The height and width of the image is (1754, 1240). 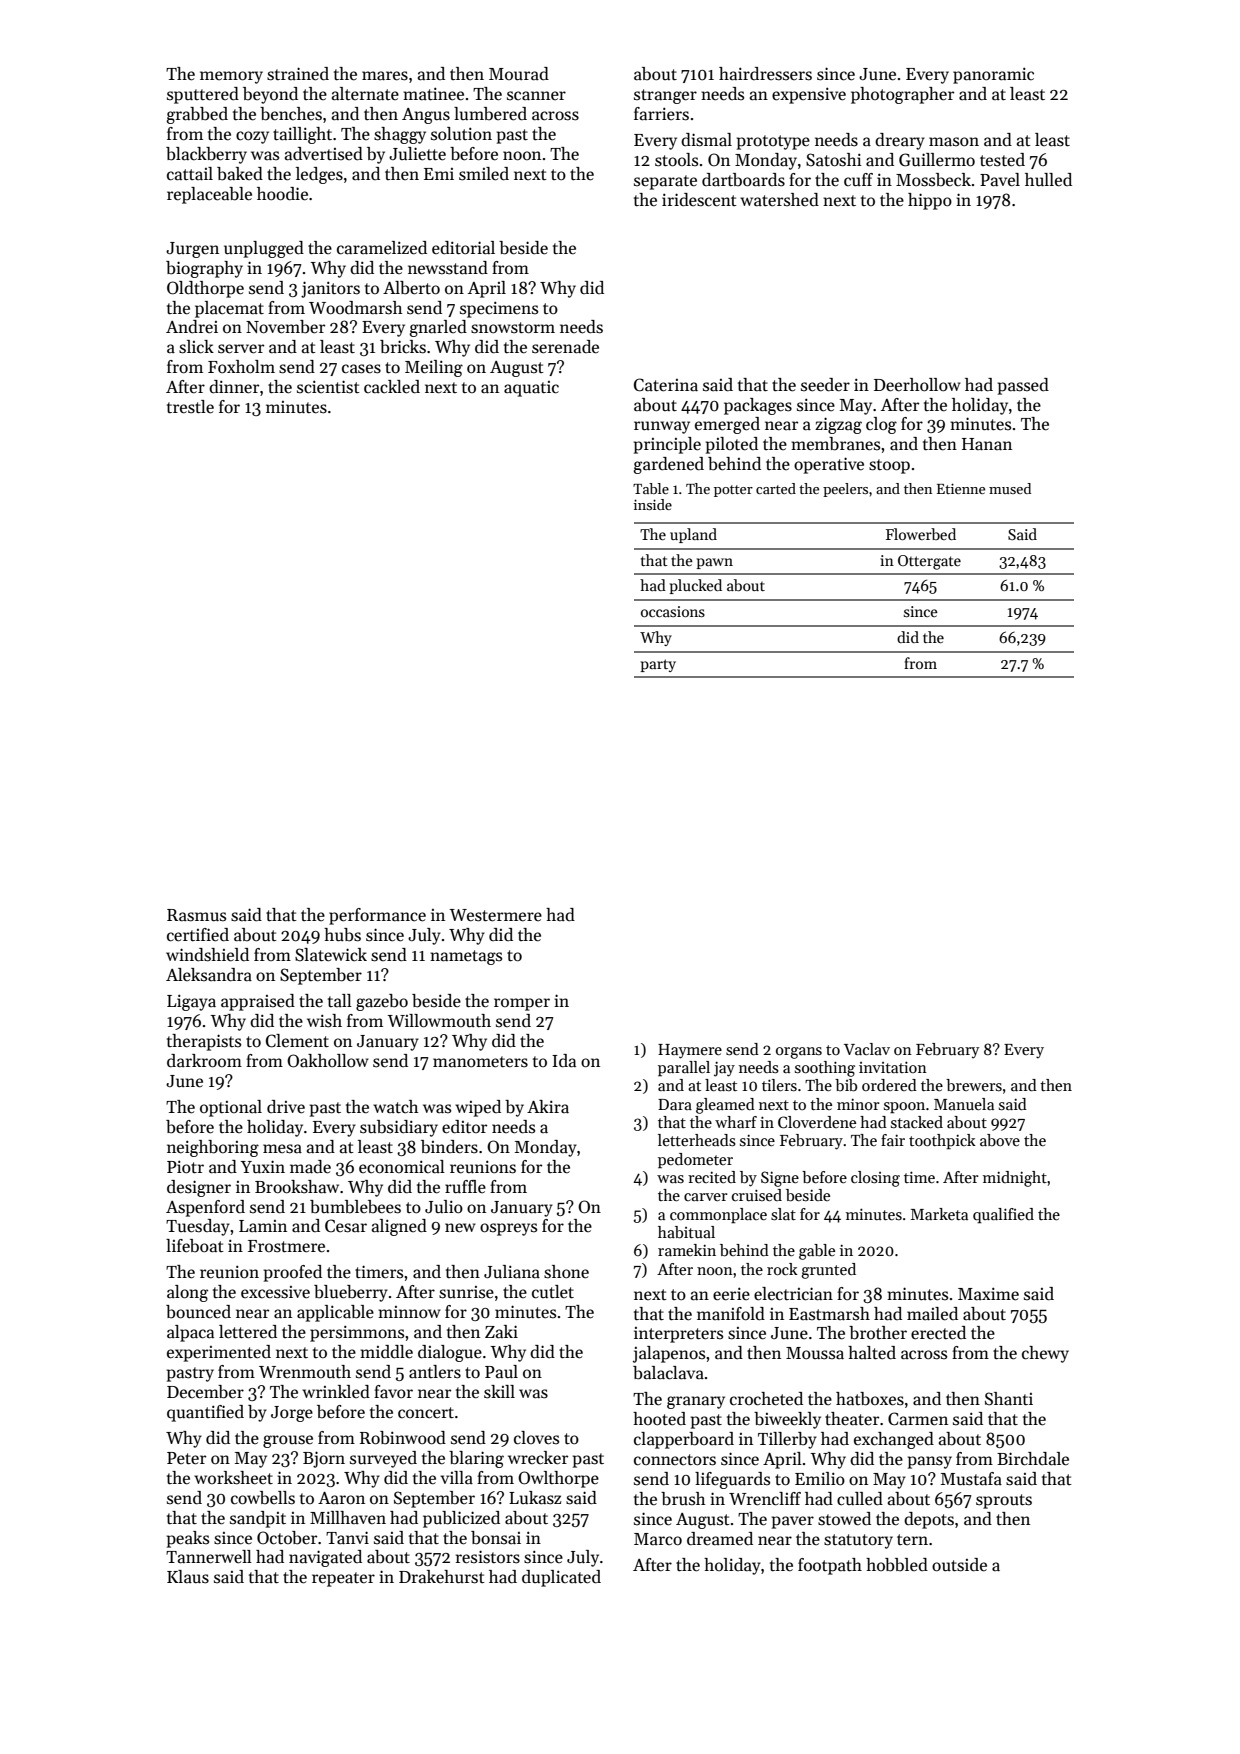 What do you see at coordinates (204, 1042) in the image?
I see `therapists` at bounding box center [204, 1042].
